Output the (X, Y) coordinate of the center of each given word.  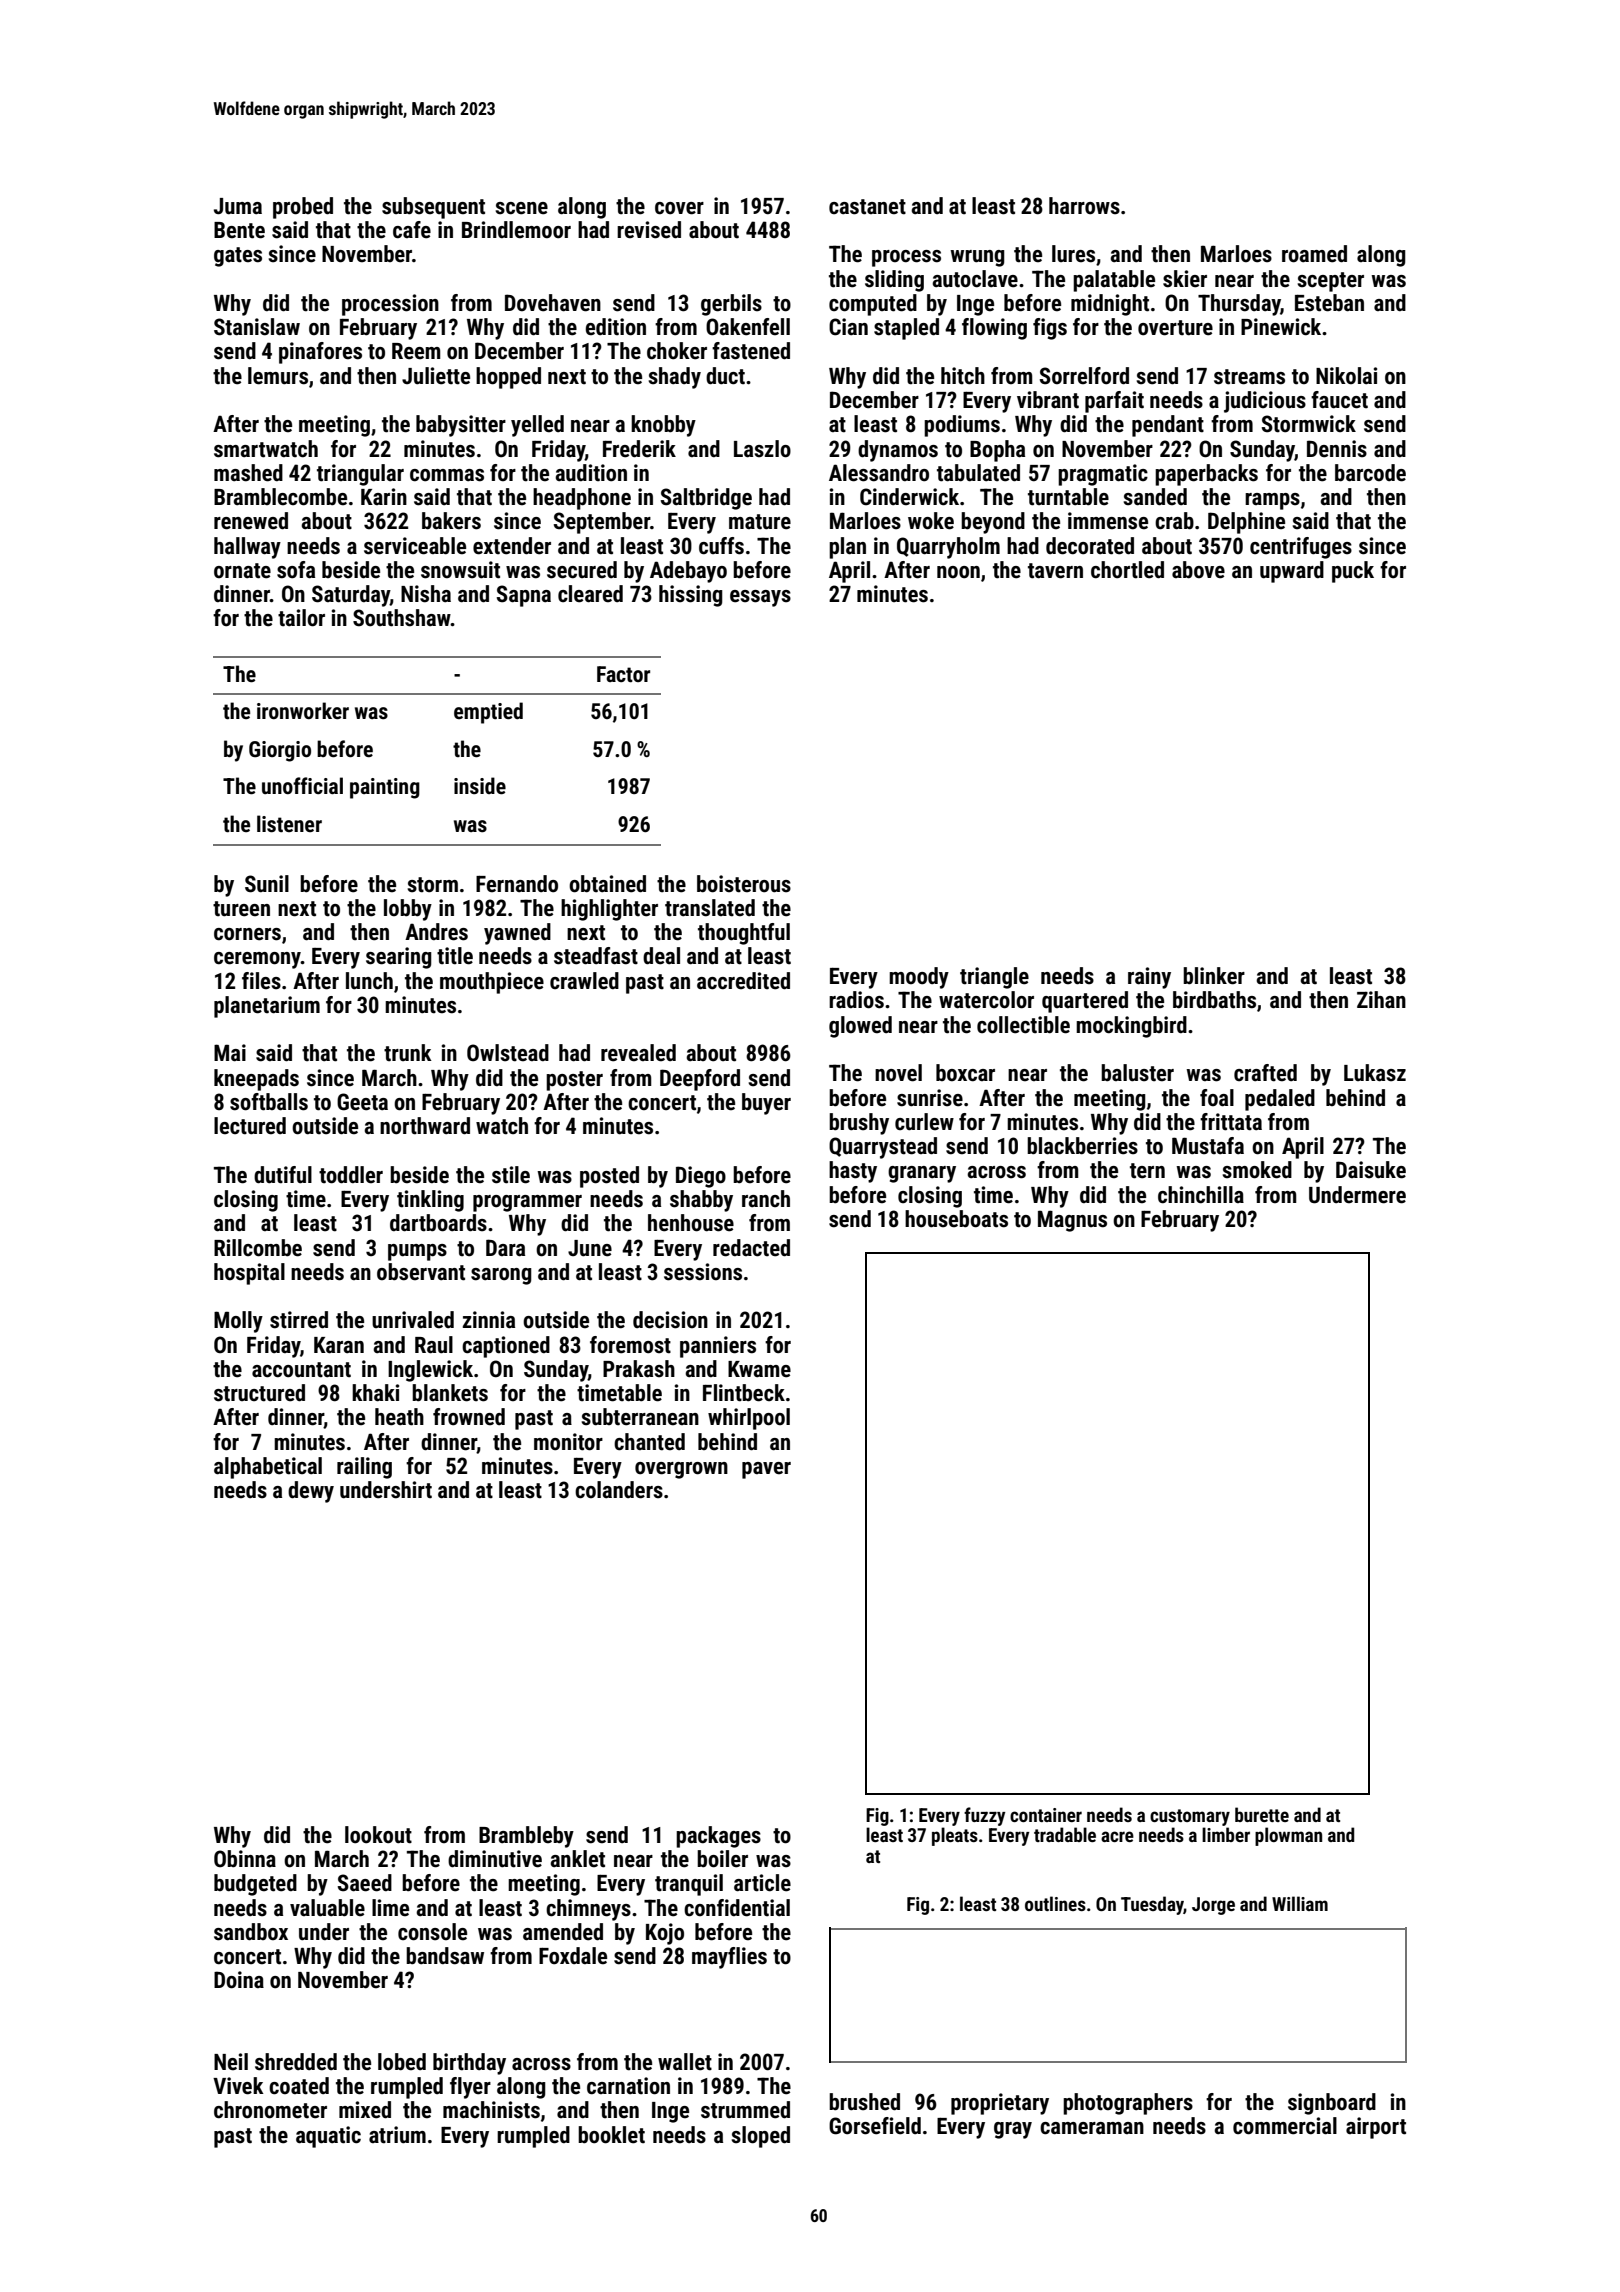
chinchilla (1201, 1195)
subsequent (433, 208)
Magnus (1072, 1221)
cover (679, 208)
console (432, 1932)
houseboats (956, 1219)
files (261, 981)
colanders (619, 1490)
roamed (1314, 254)
